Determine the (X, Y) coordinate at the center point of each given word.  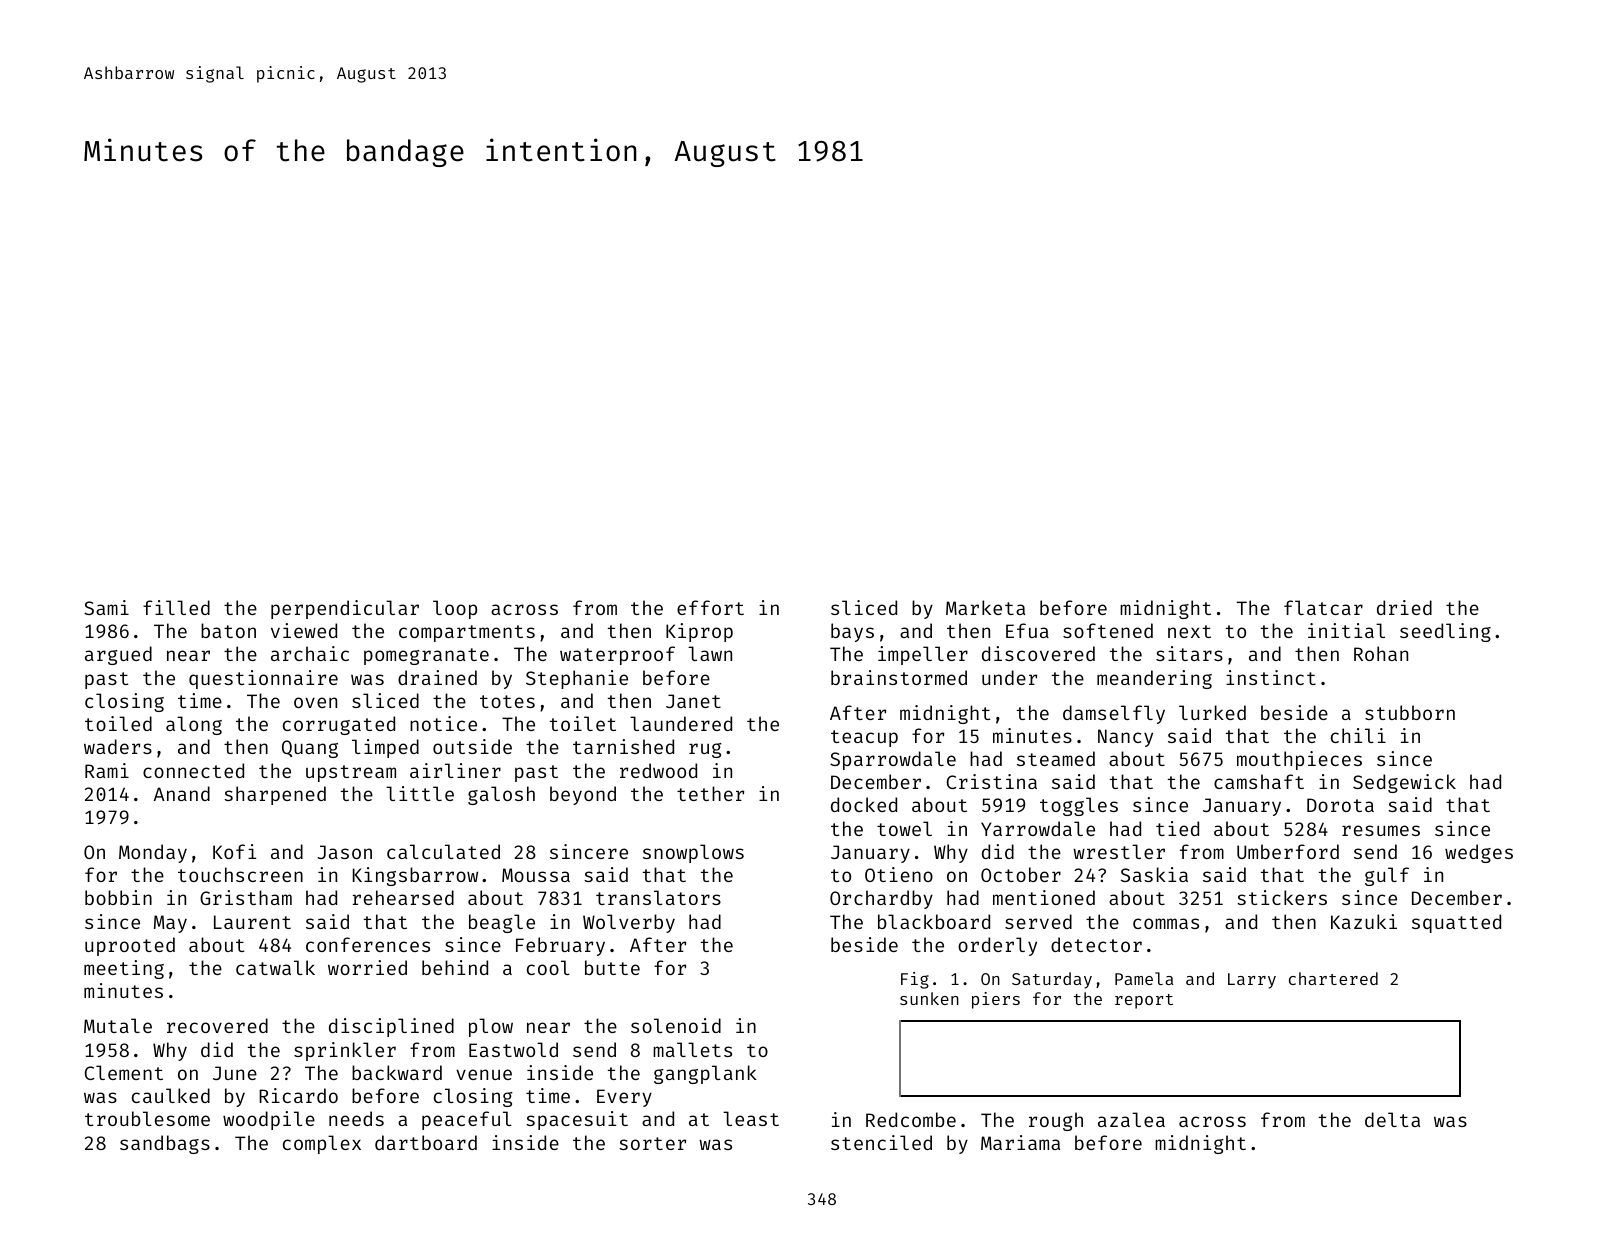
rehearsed (403, 897)
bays (852, 632)
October (1021, 874)
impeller (923, 655)
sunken (929, 998)
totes (507, 701)
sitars (1189, 653)
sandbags (165, 1144)
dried (1404, 607)
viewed (304, 630)
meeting (124, 969)
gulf (1387, 876)
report (1144, 1001)
